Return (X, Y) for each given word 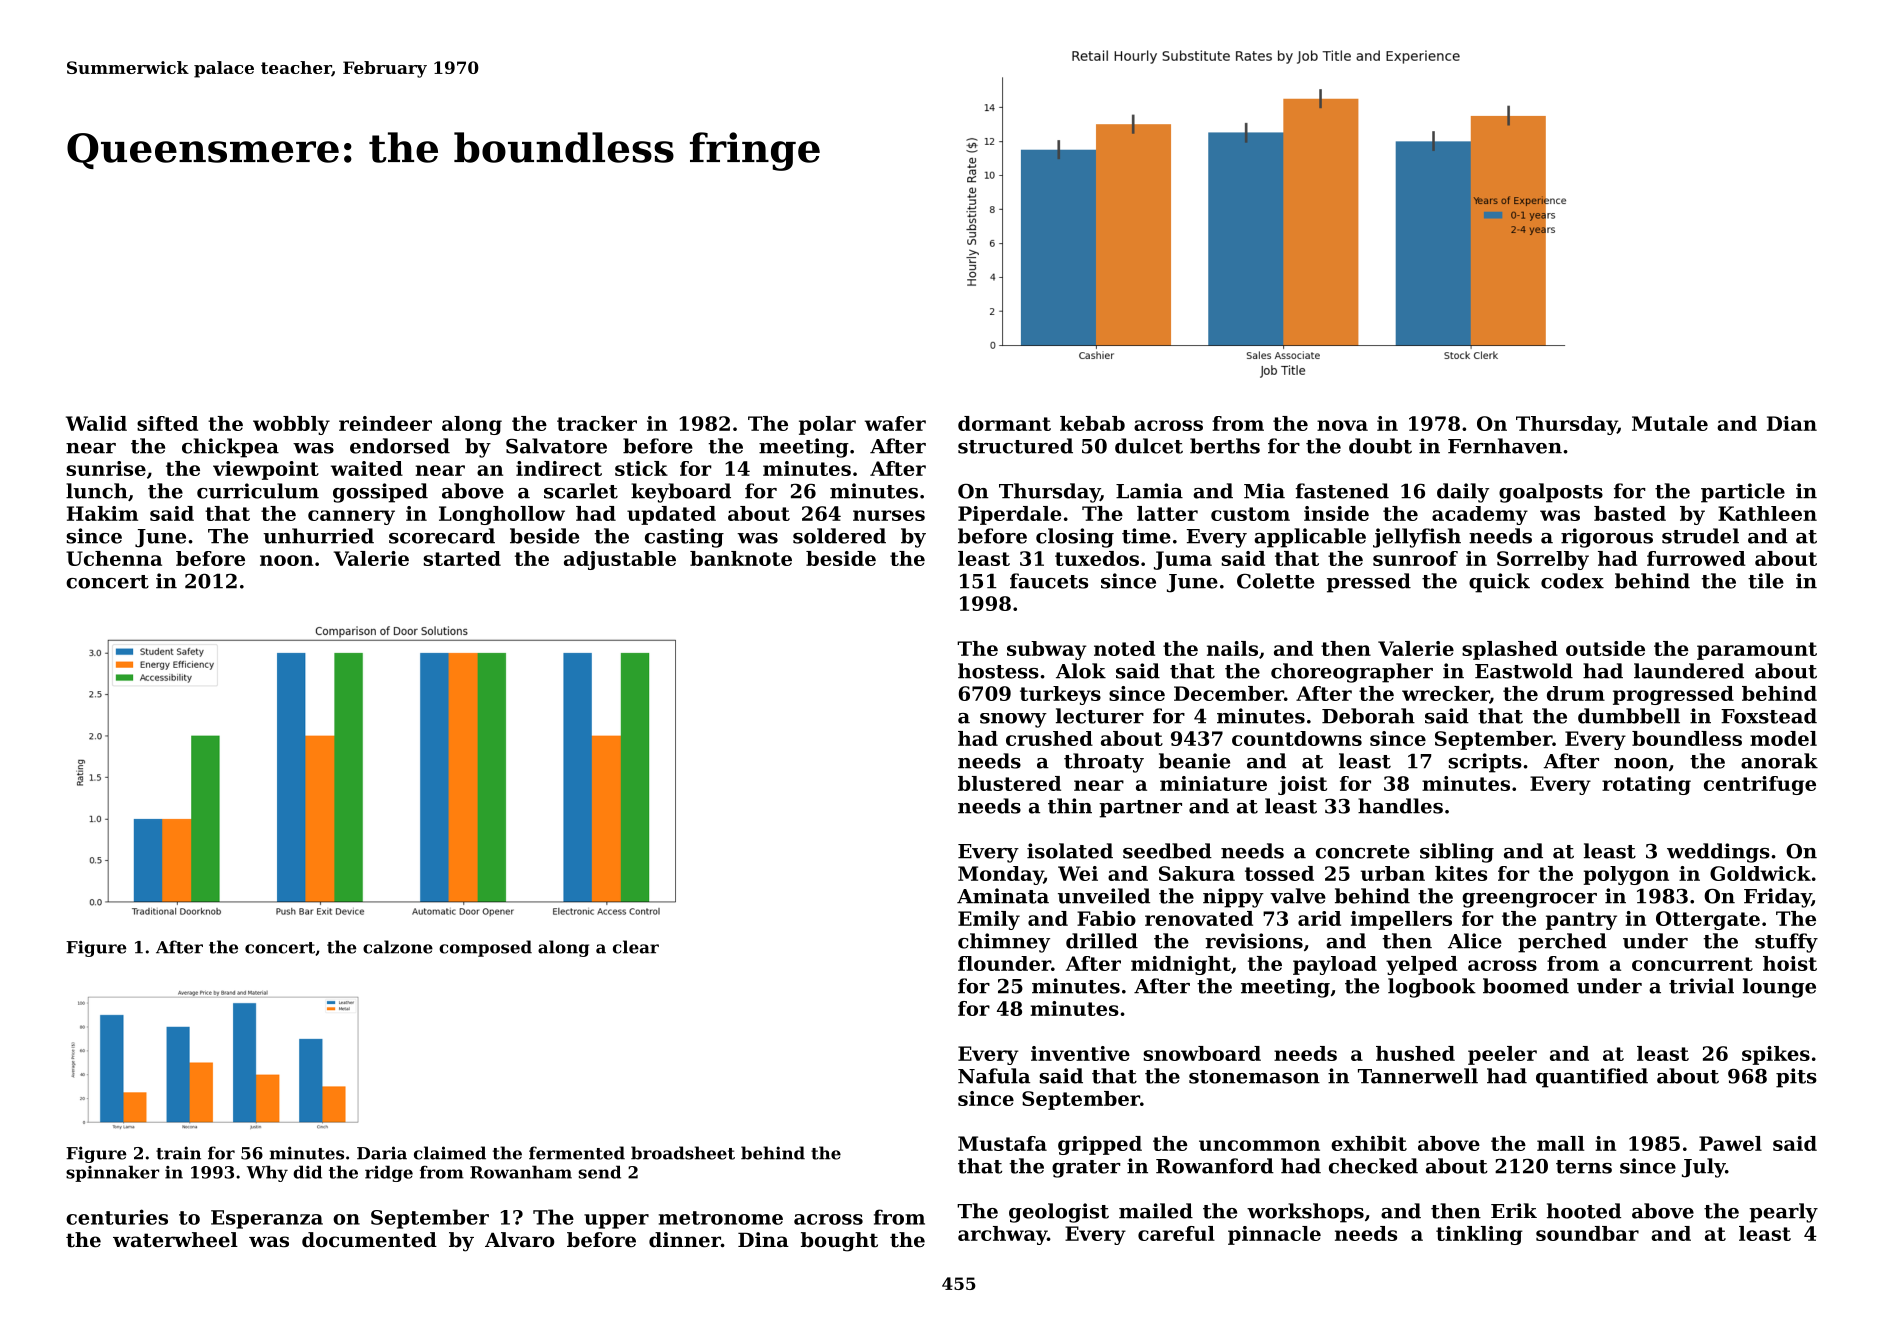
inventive (1080, 1053)
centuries (117, 1217)
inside (1336, 513)
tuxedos (1097, 558)
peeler (1502, 1055)
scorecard (442, 536)
